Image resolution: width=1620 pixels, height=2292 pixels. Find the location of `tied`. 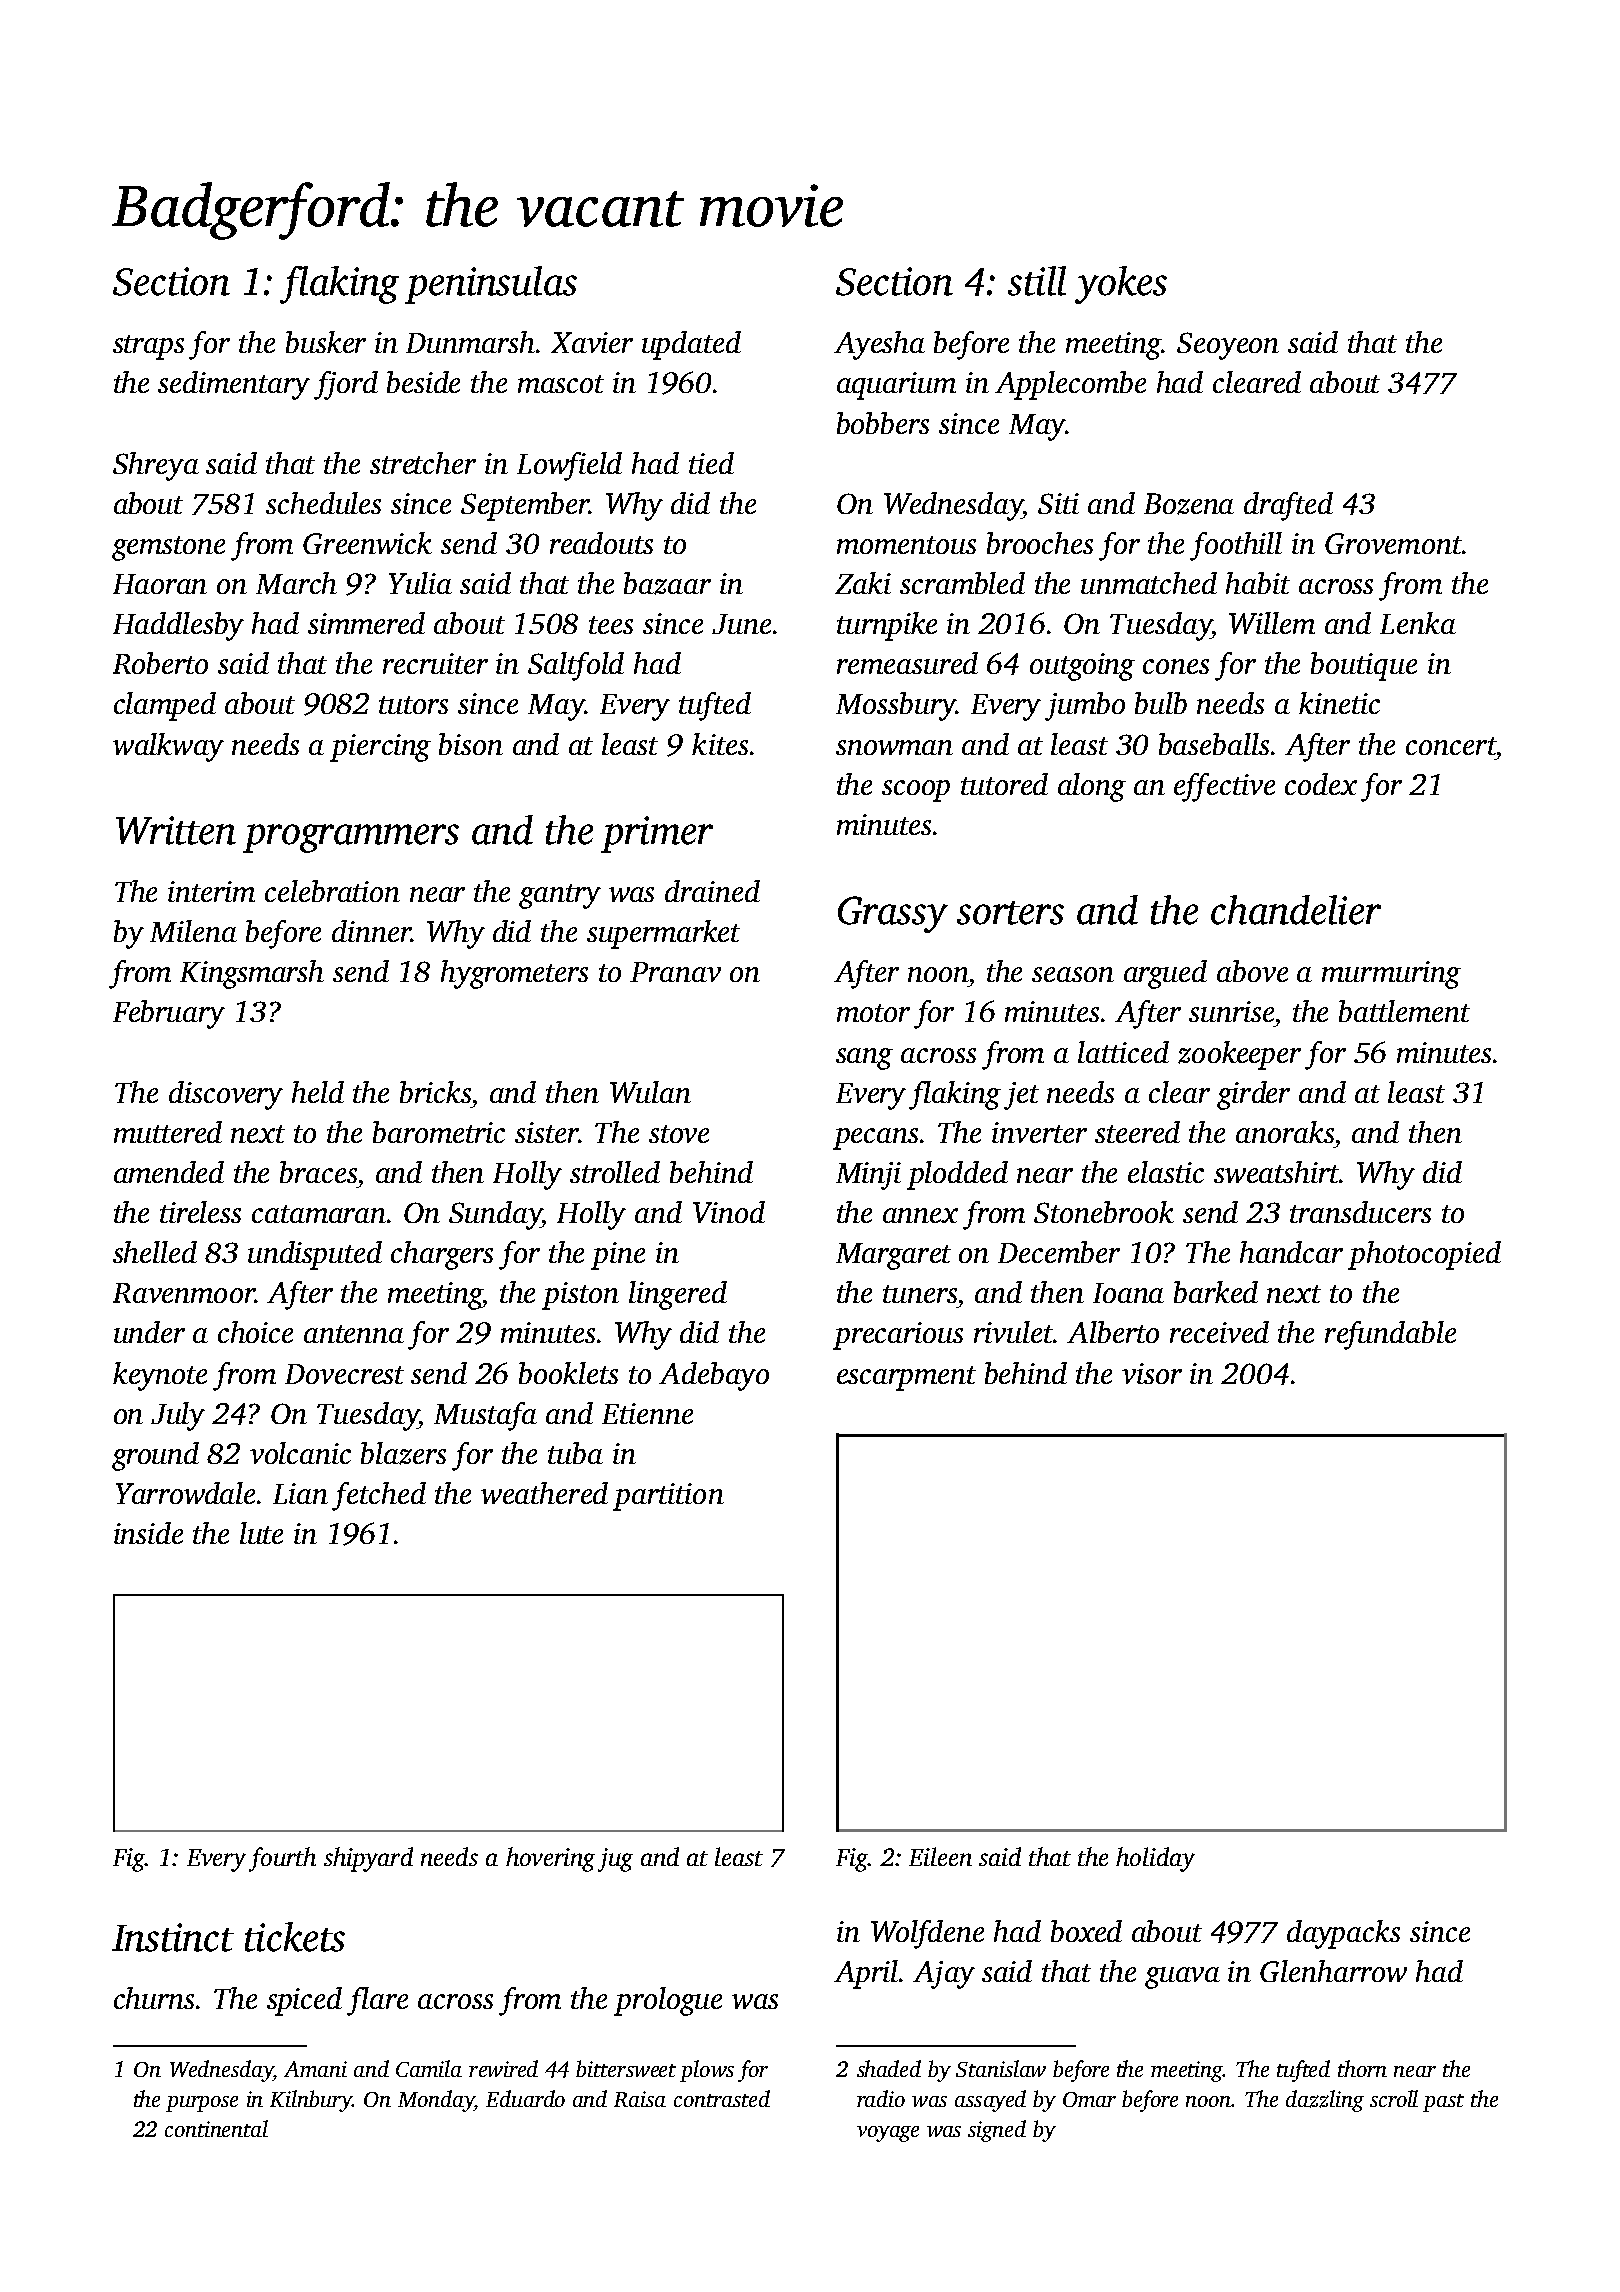

tied is located at coordinates (711, 463).
